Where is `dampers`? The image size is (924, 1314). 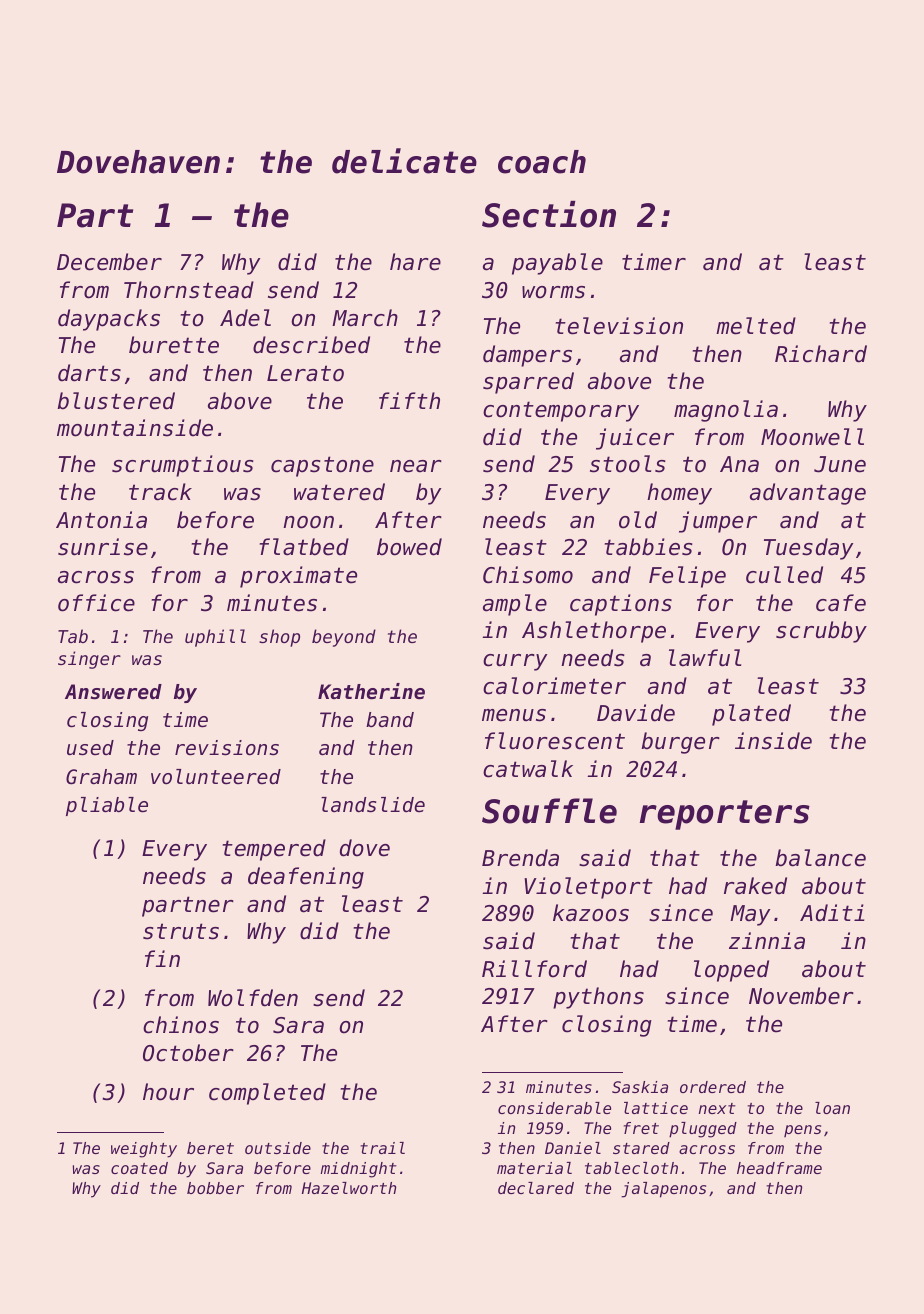 dampers is located at coordinates (527, 356).
